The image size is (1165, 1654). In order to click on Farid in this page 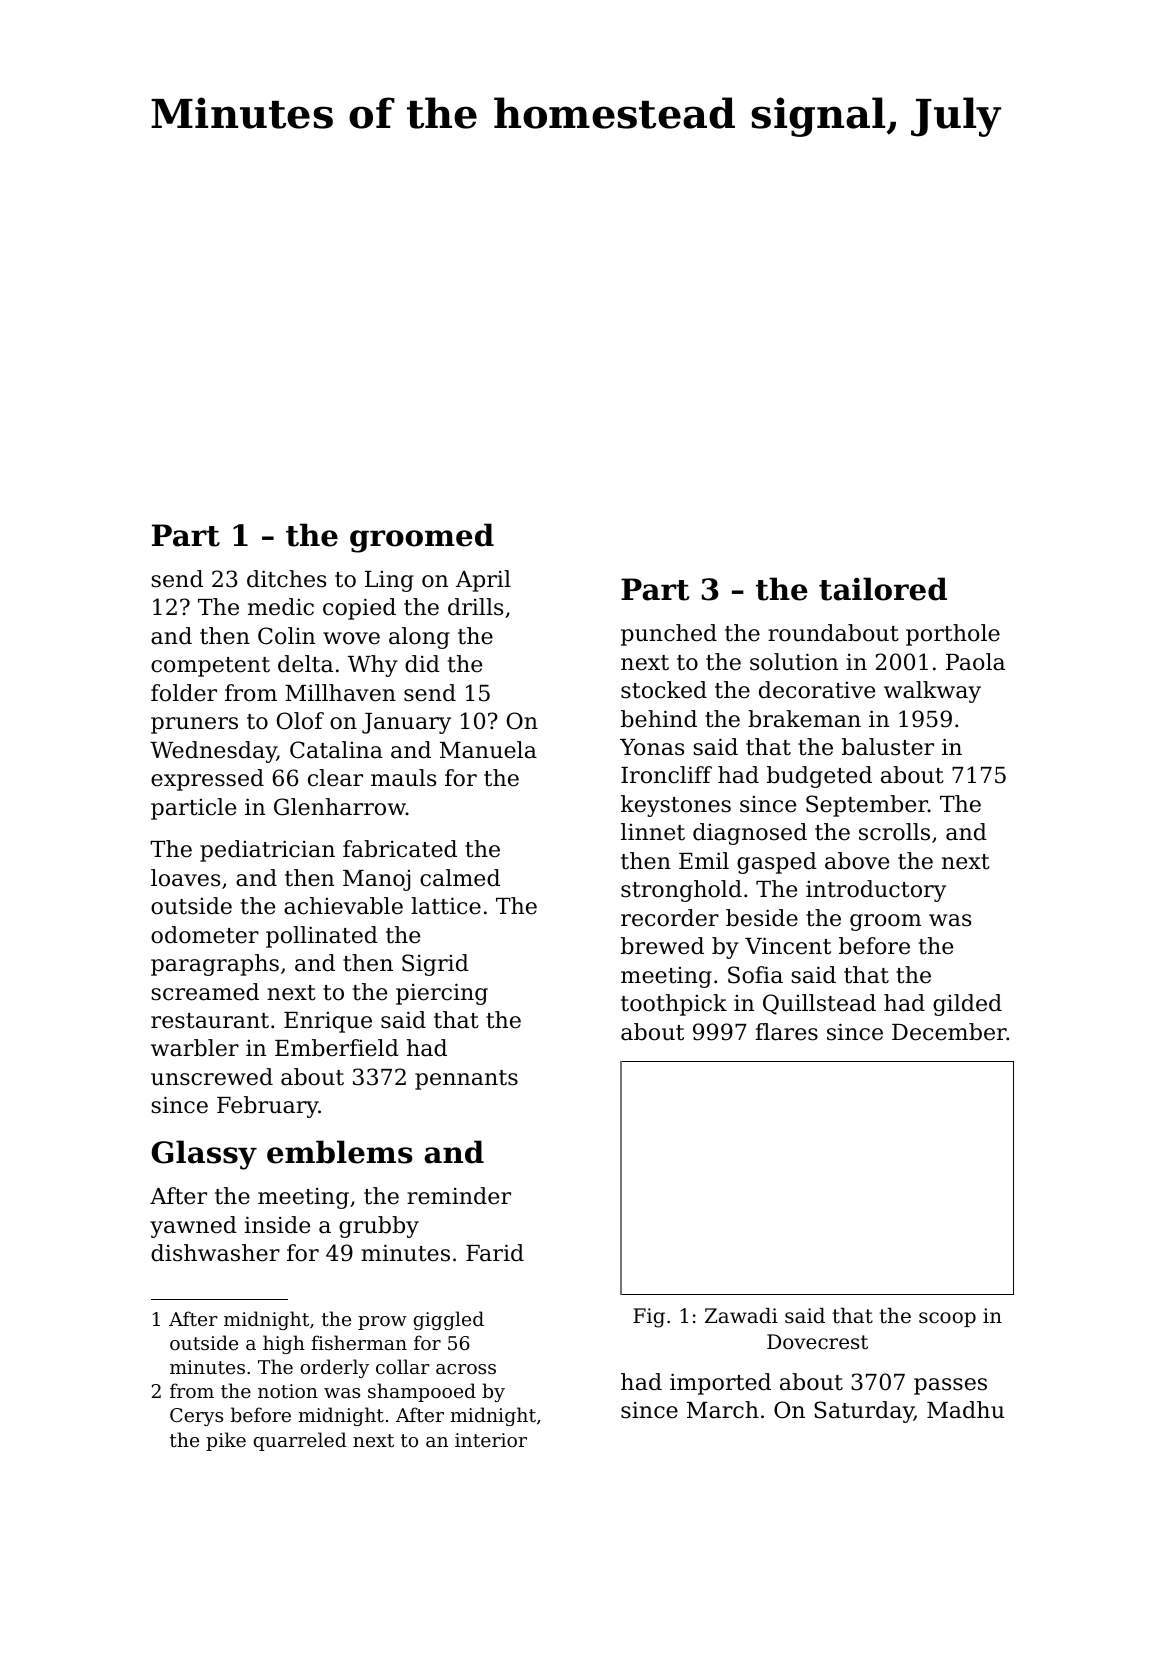, I will do `click(495, 1253)`.
